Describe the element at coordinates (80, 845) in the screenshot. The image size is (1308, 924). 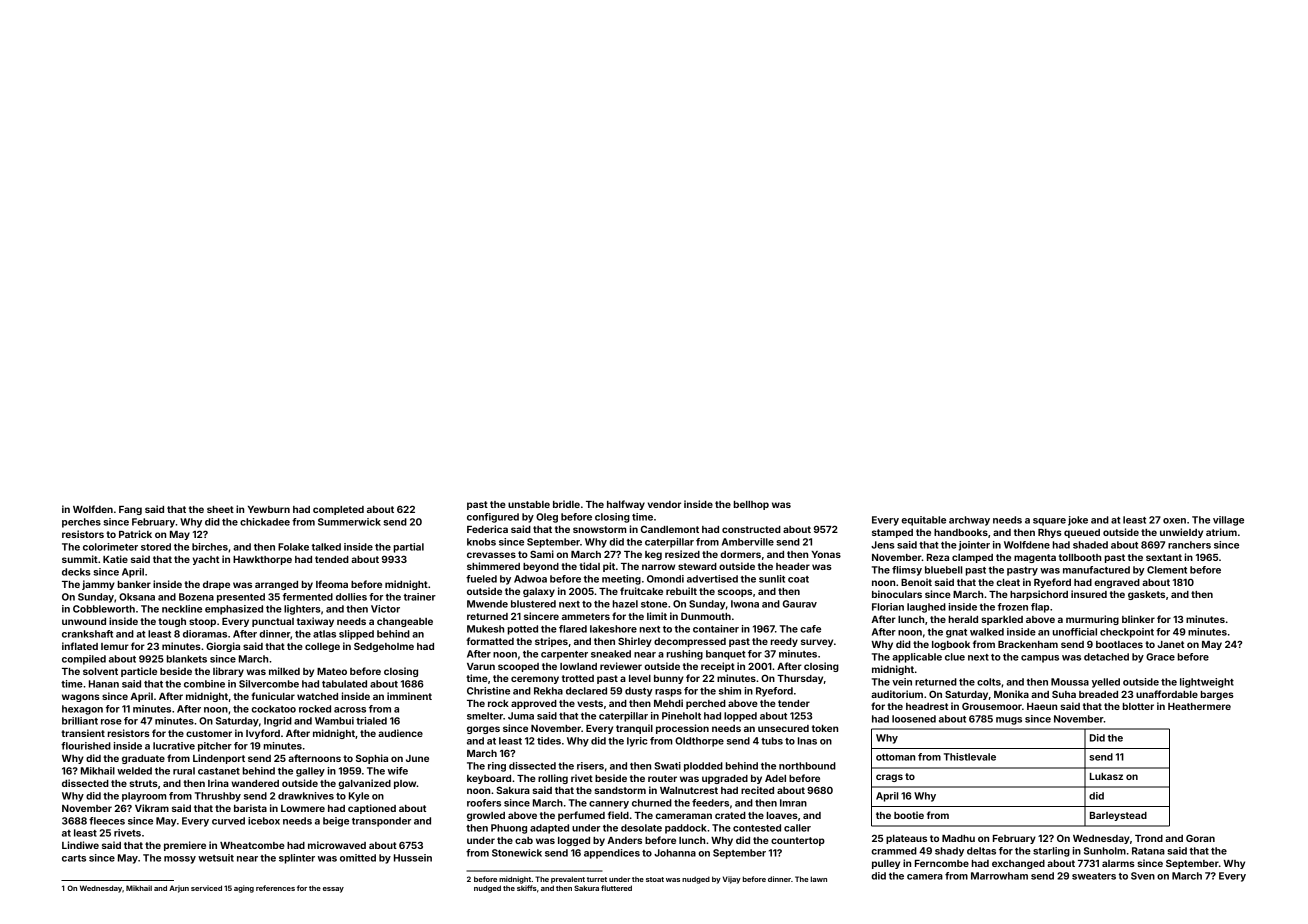
I see `Lindiwe` at that location.
